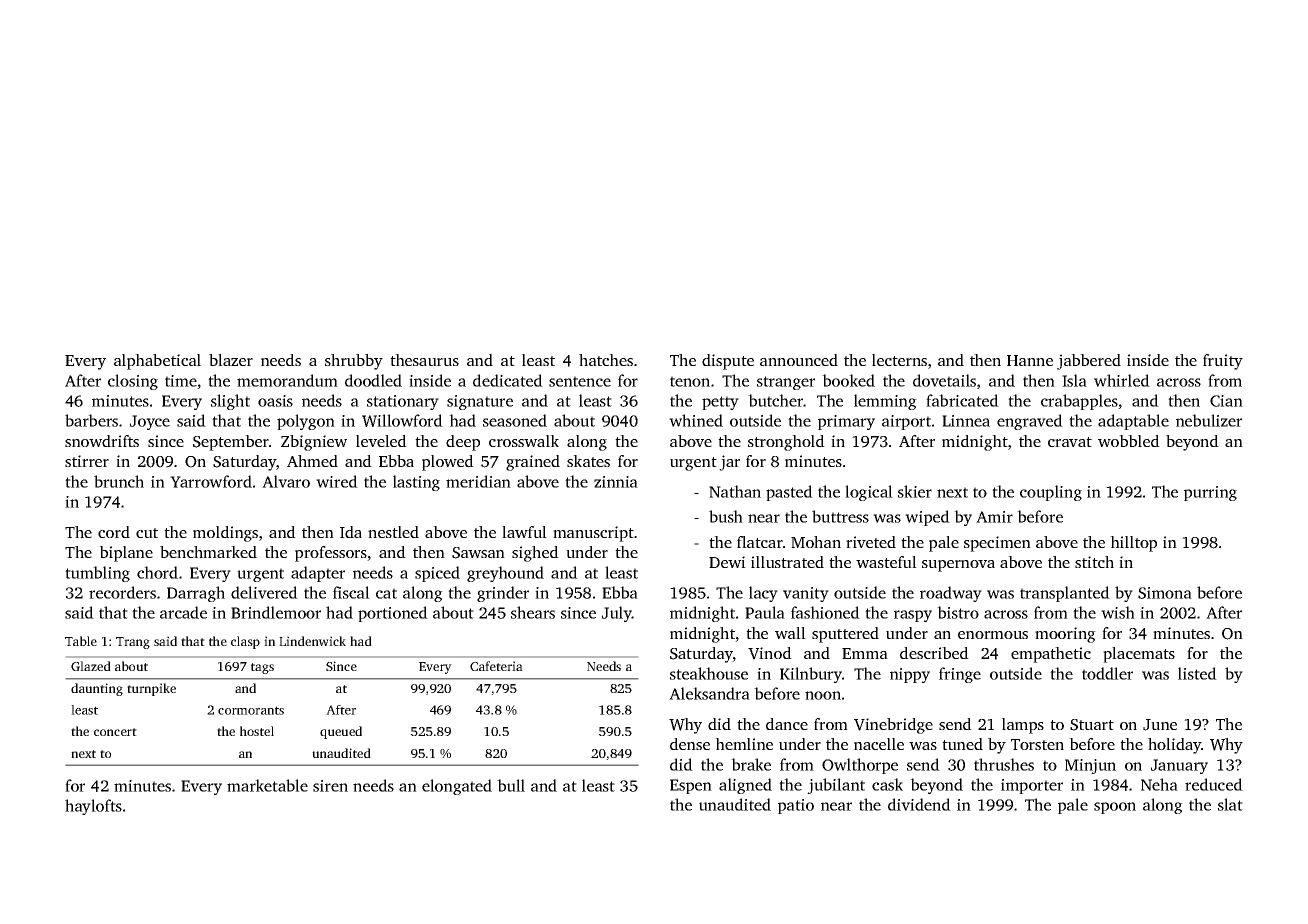 The image size is (1308, 924). I want to click on memorandum, so click(287, 380).
